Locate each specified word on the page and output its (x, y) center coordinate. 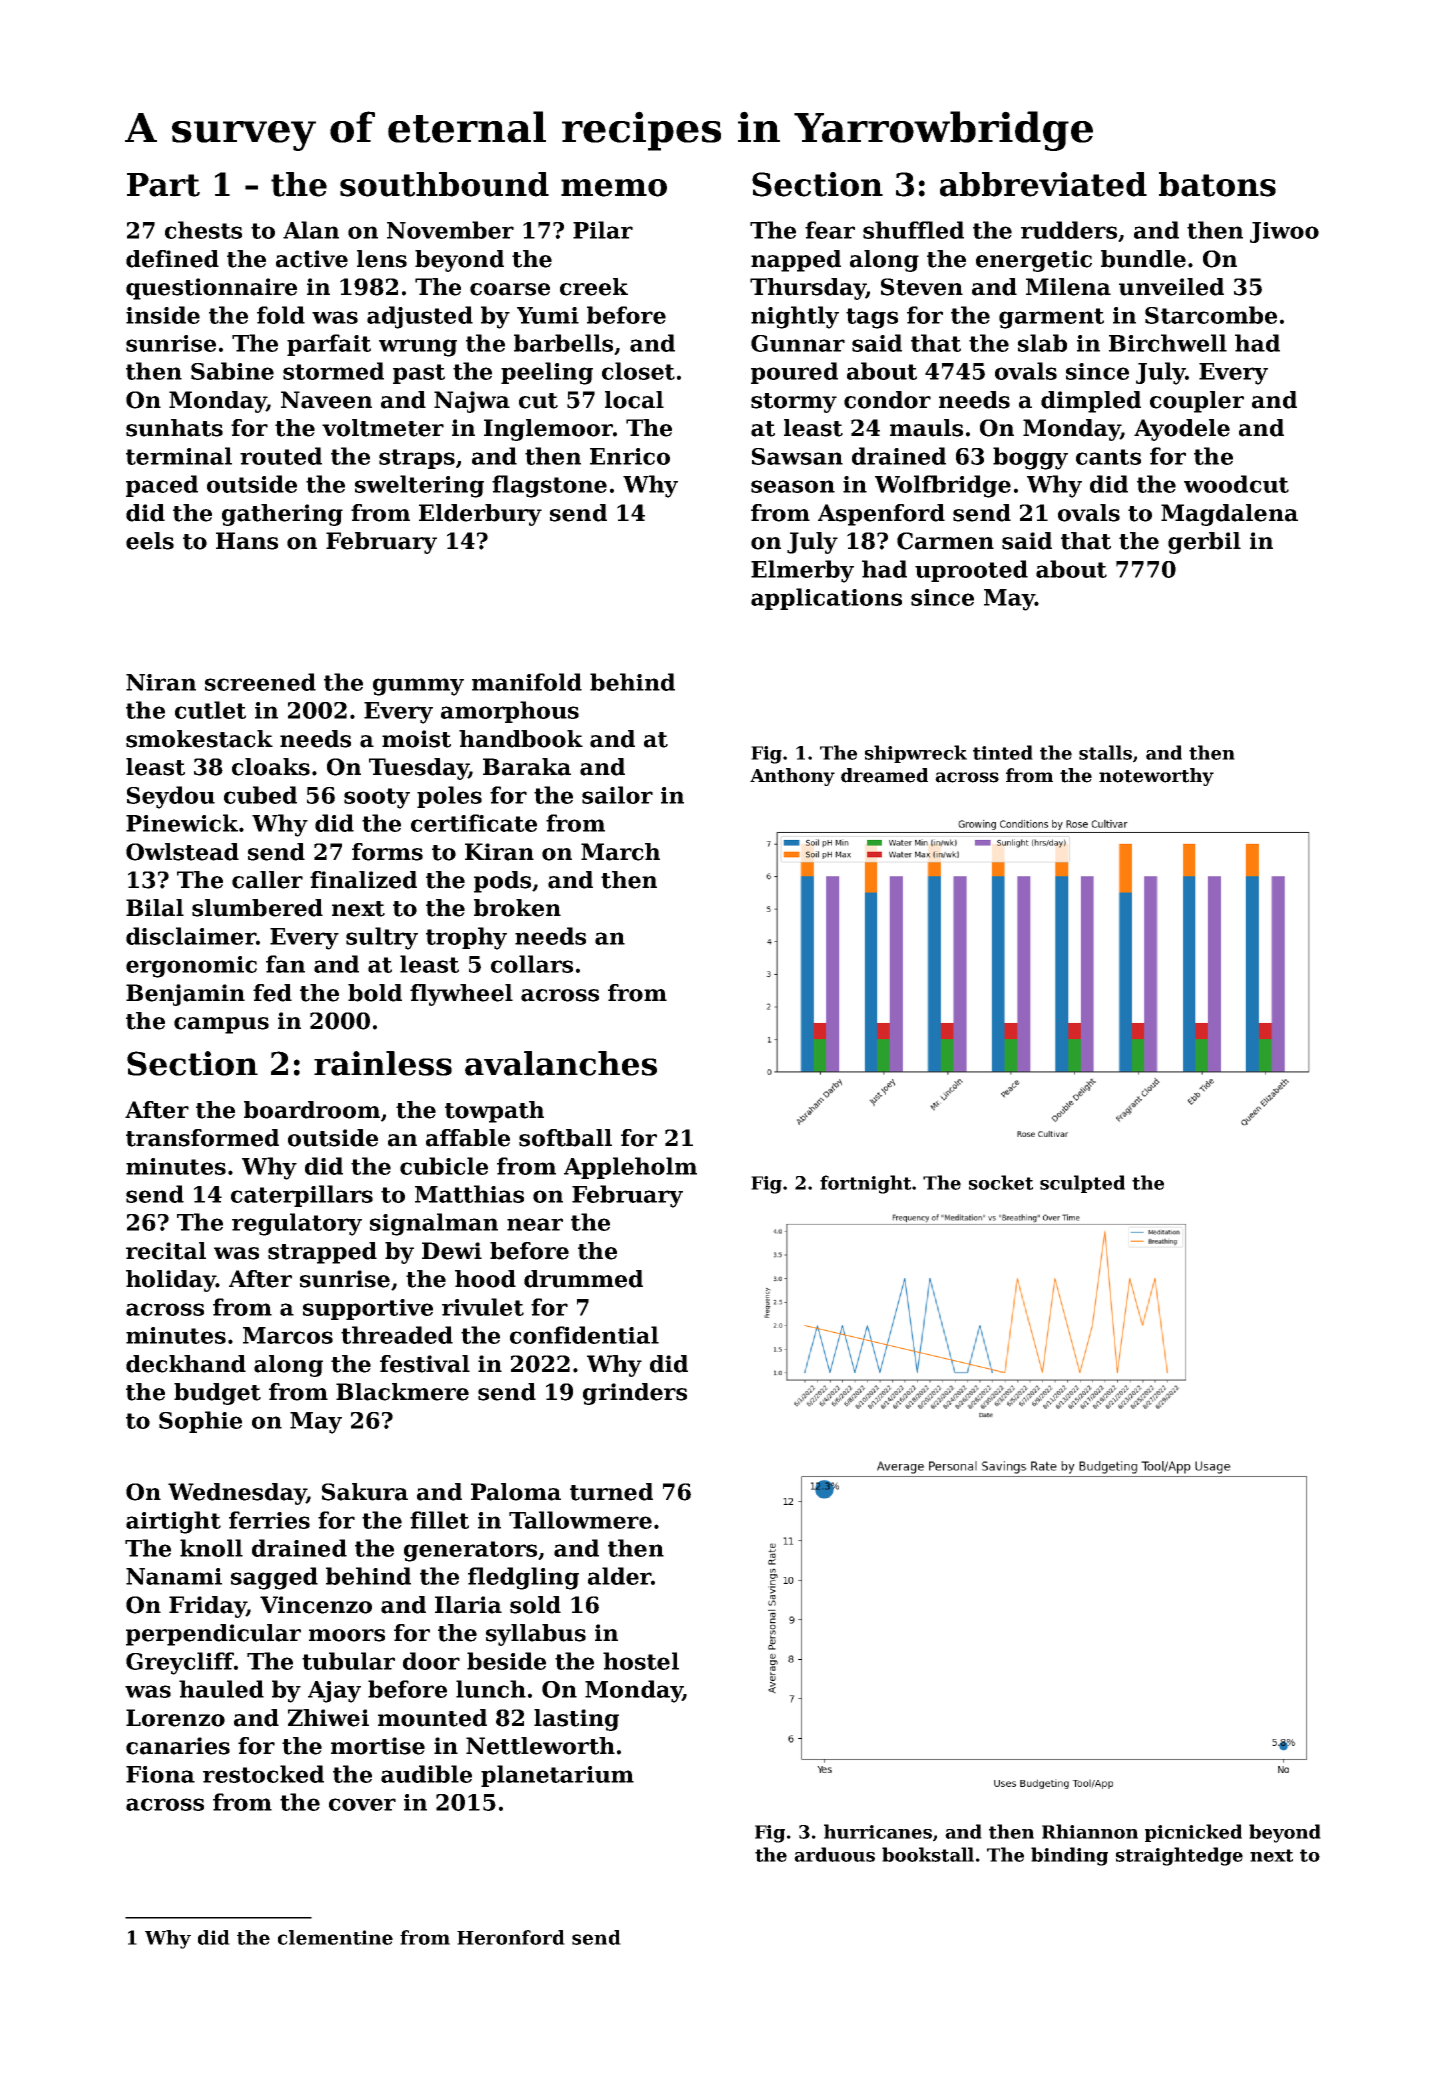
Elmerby (802, 571)
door (431, 1661)
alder (619, 1576)
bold (375, 993)
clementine (335, 1937)
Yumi (548, 315)
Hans (247, 541)
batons (1217, 184)
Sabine (232, 371)
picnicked (1193, 1833)
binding (1069, 1856)
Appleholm (630, 1168)
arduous (834, 1854)
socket (1001, 1182)
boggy (1030, 458)
